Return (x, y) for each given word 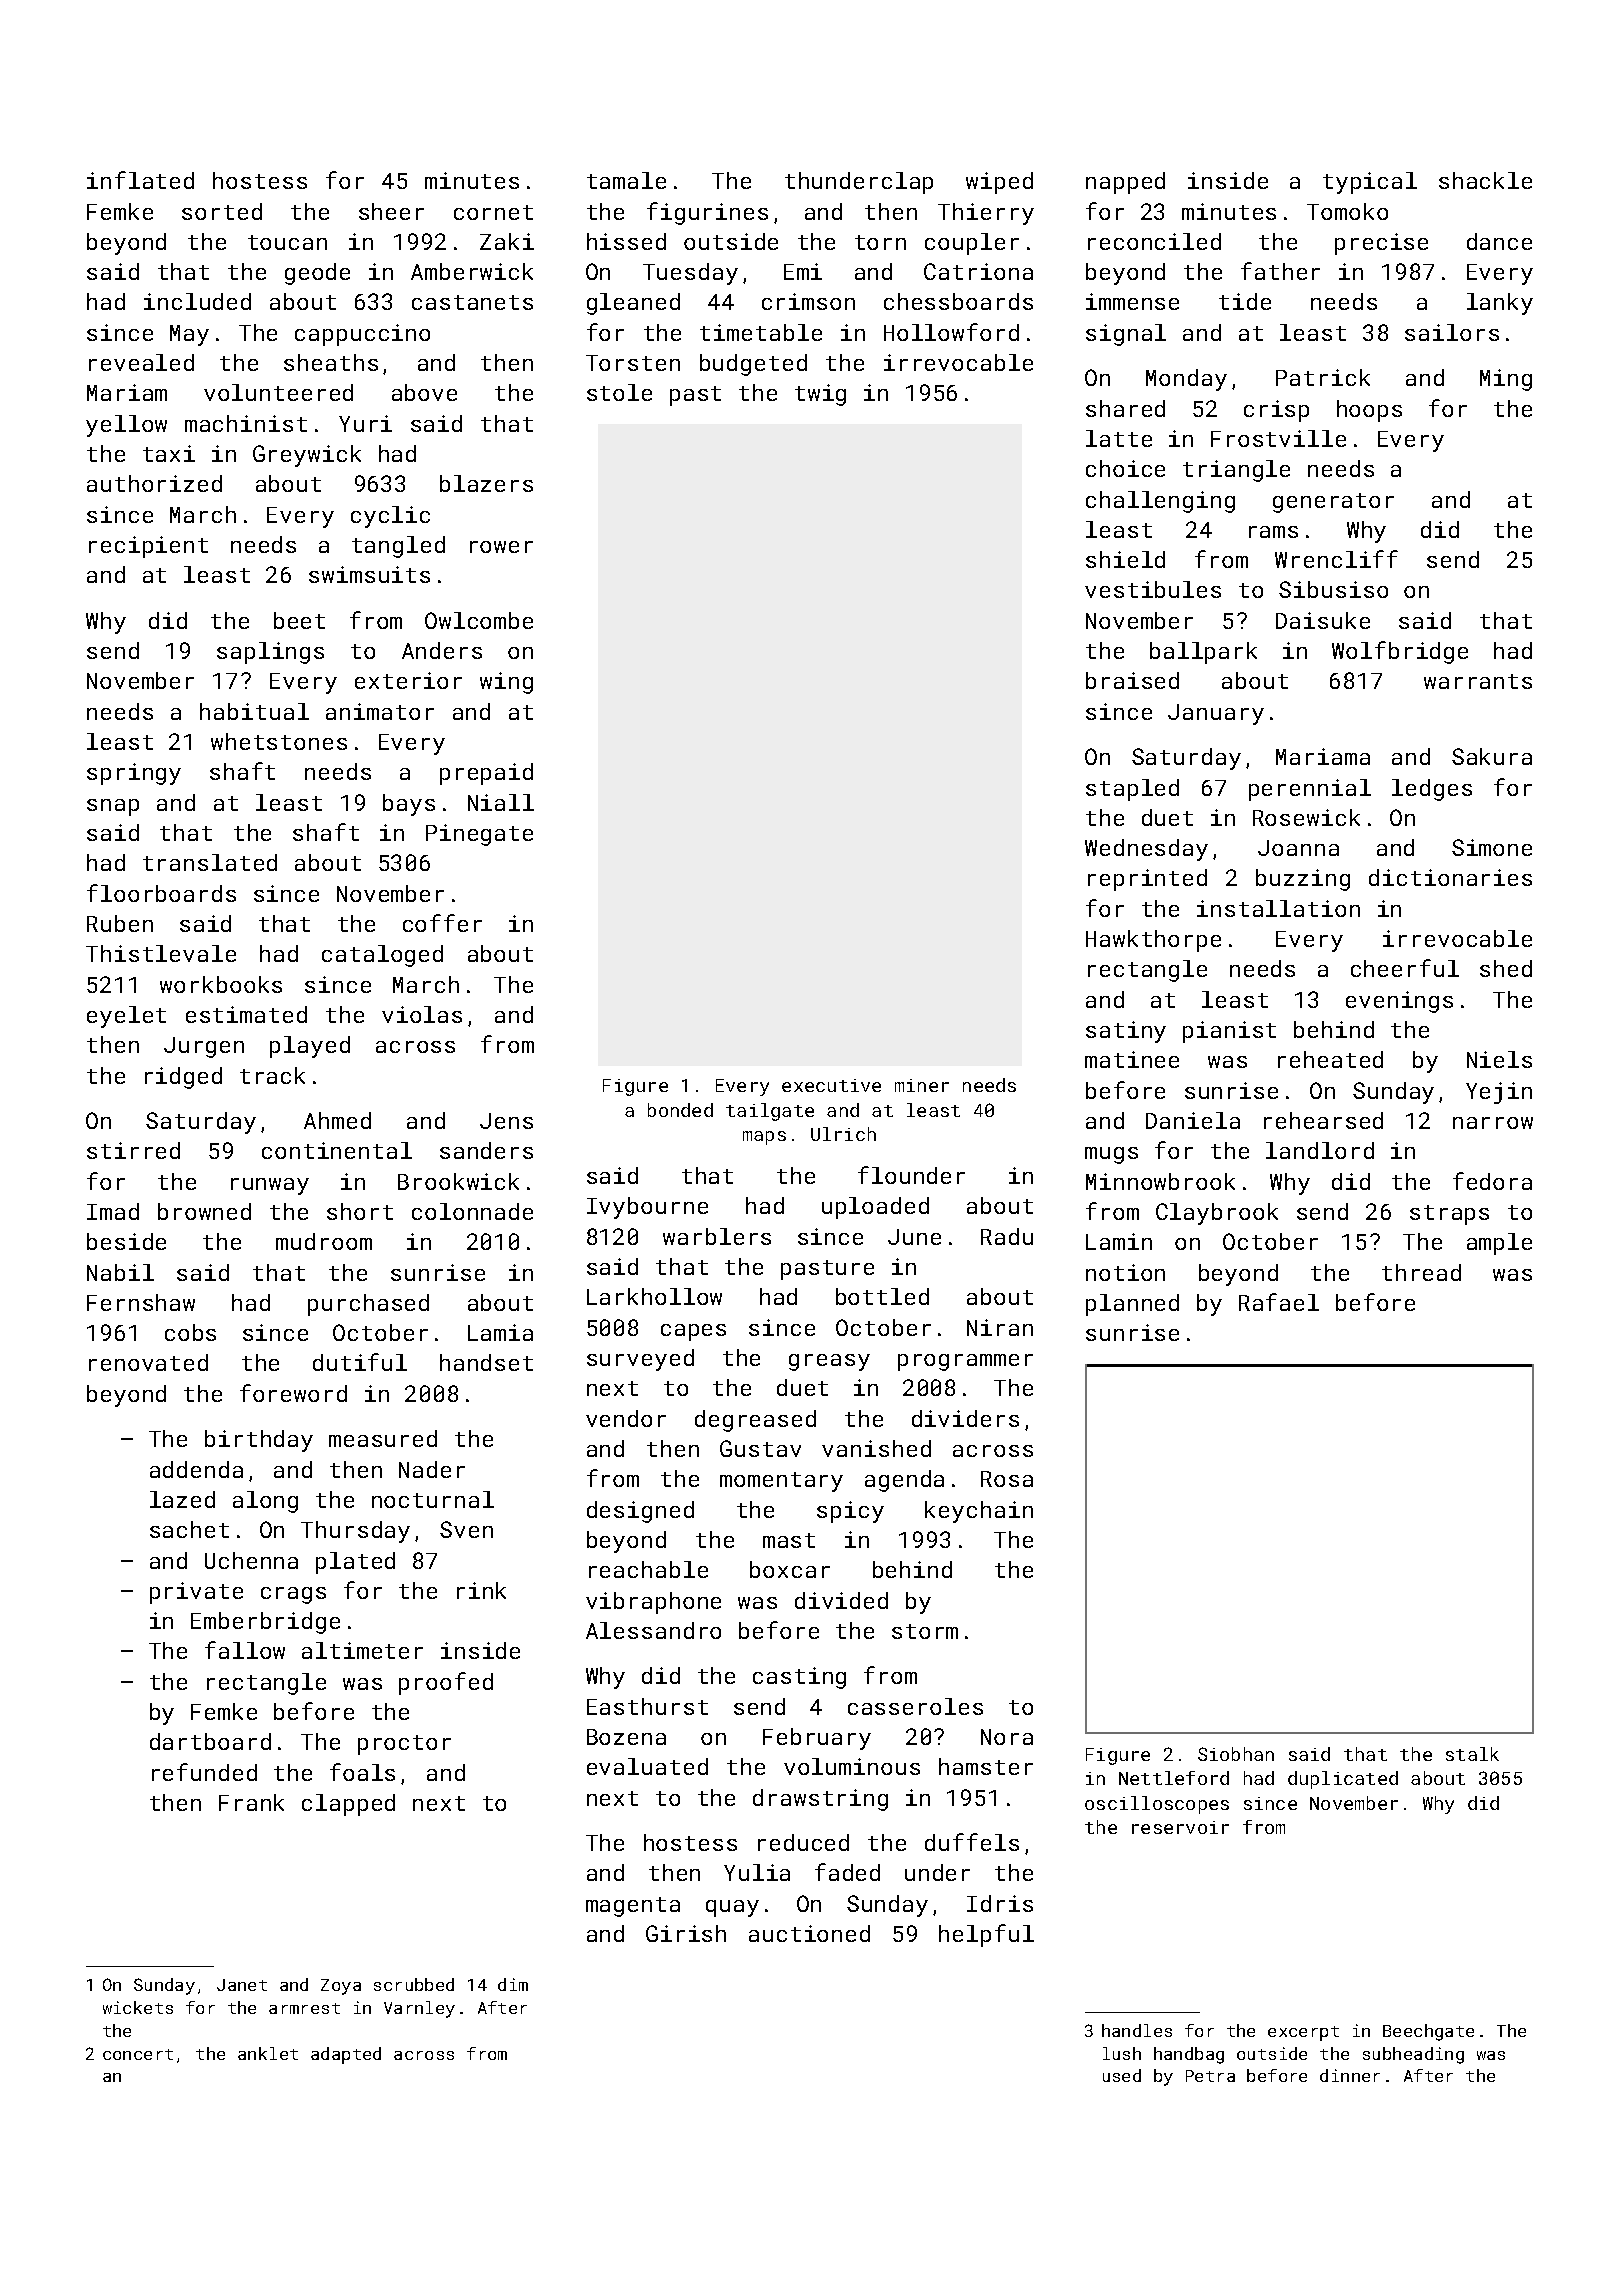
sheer (391, 211)
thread (1421, 1272)
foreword (293, 1393)
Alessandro (653, 1630)
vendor (626, 1418)
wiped (999, 183)
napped (1125, 183)
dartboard (210, 1741)
